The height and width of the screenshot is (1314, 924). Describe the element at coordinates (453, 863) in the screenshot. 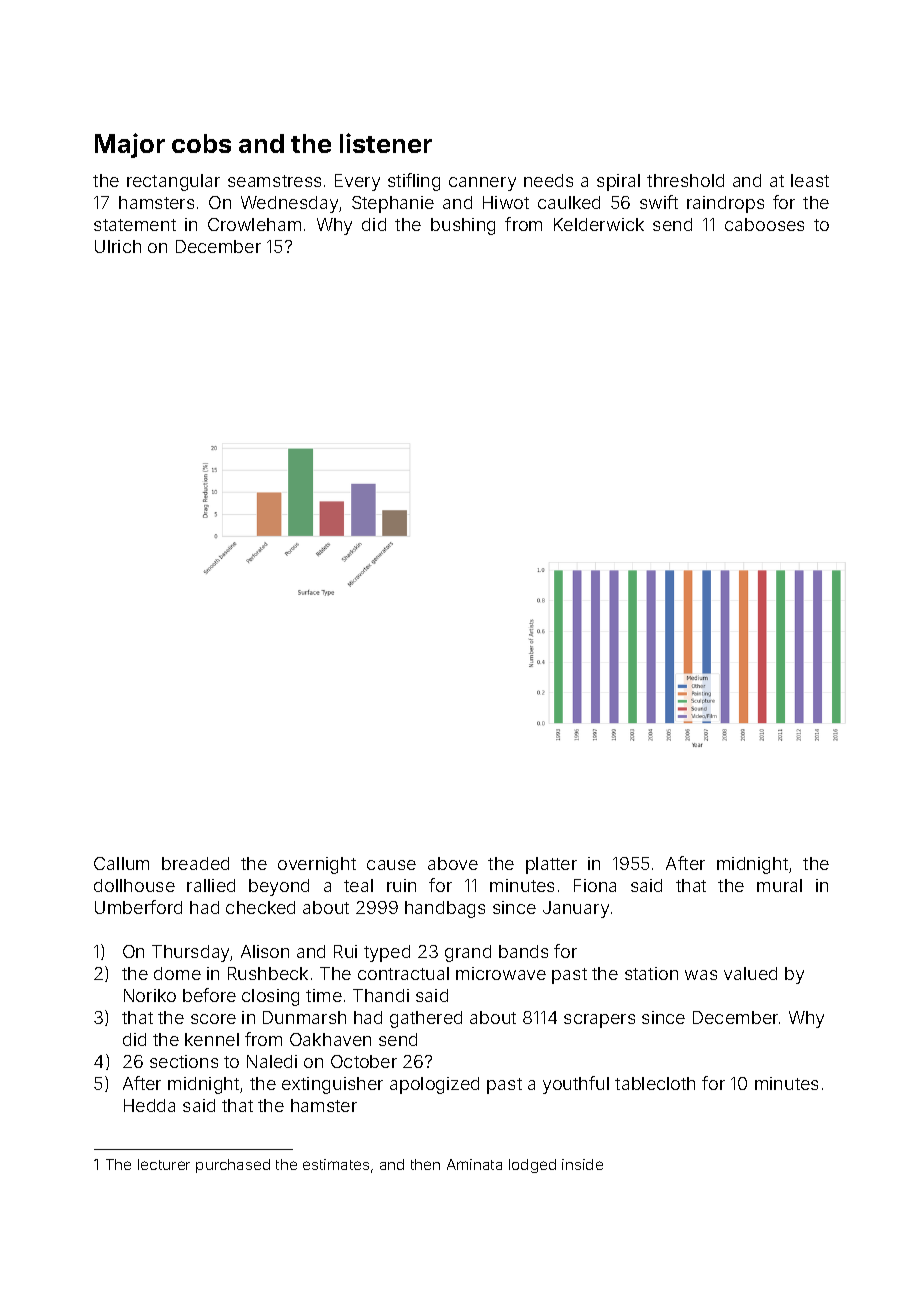

I see `above` at that location.
